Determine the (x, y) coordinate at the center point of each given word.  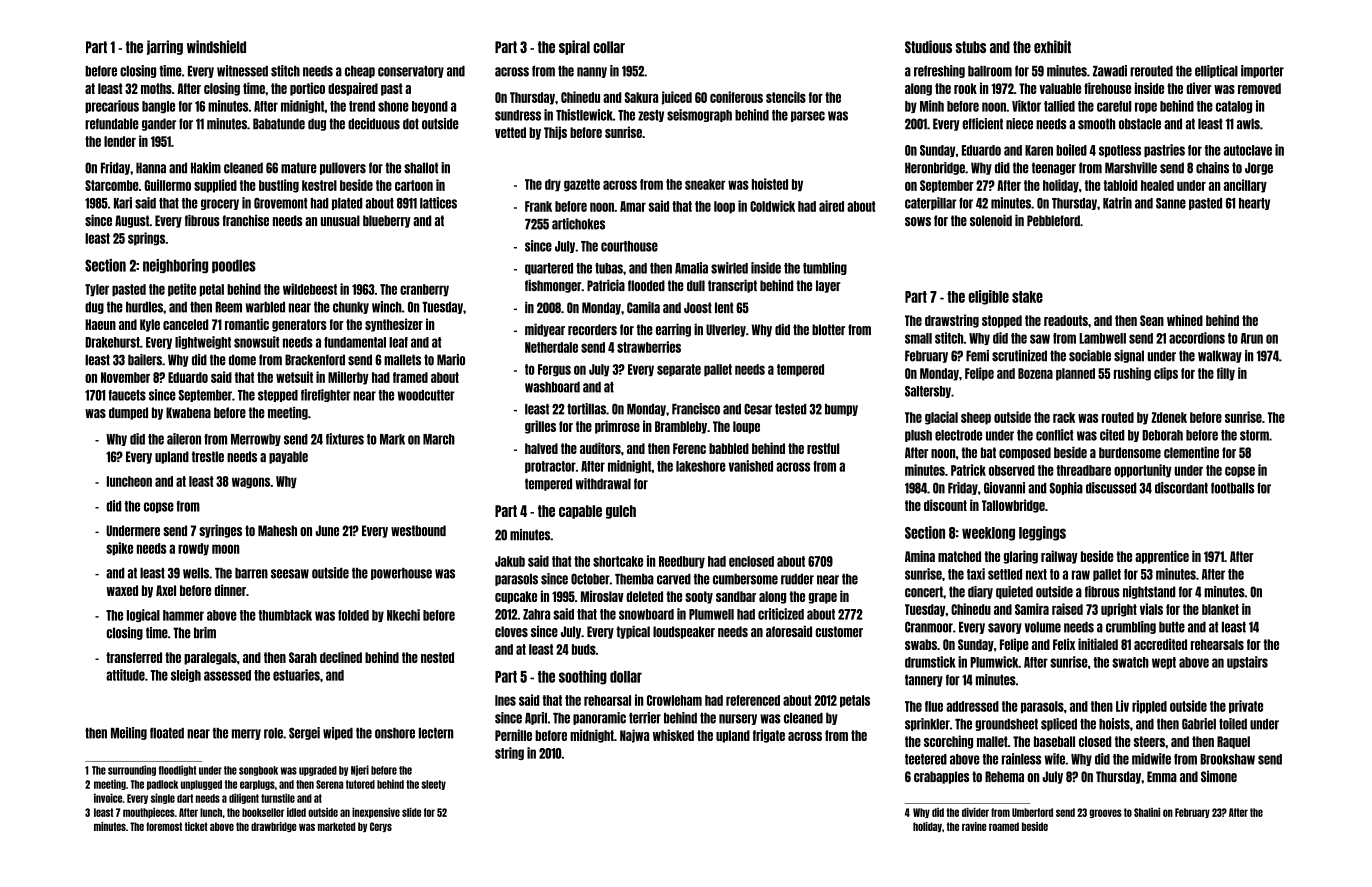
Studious (928, 46)
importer (1262, 71)
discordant (1181, 488)
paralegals (210, 658)
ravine (974, 826)
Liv (1122, 706)
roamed (1004, 826)
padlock (162, 785)
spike (119, 549)
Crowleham (674, 700)
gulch (621, 512)
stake (1027, 297)
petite (182, 290)
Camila (643, 307)
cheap (360, 72)
